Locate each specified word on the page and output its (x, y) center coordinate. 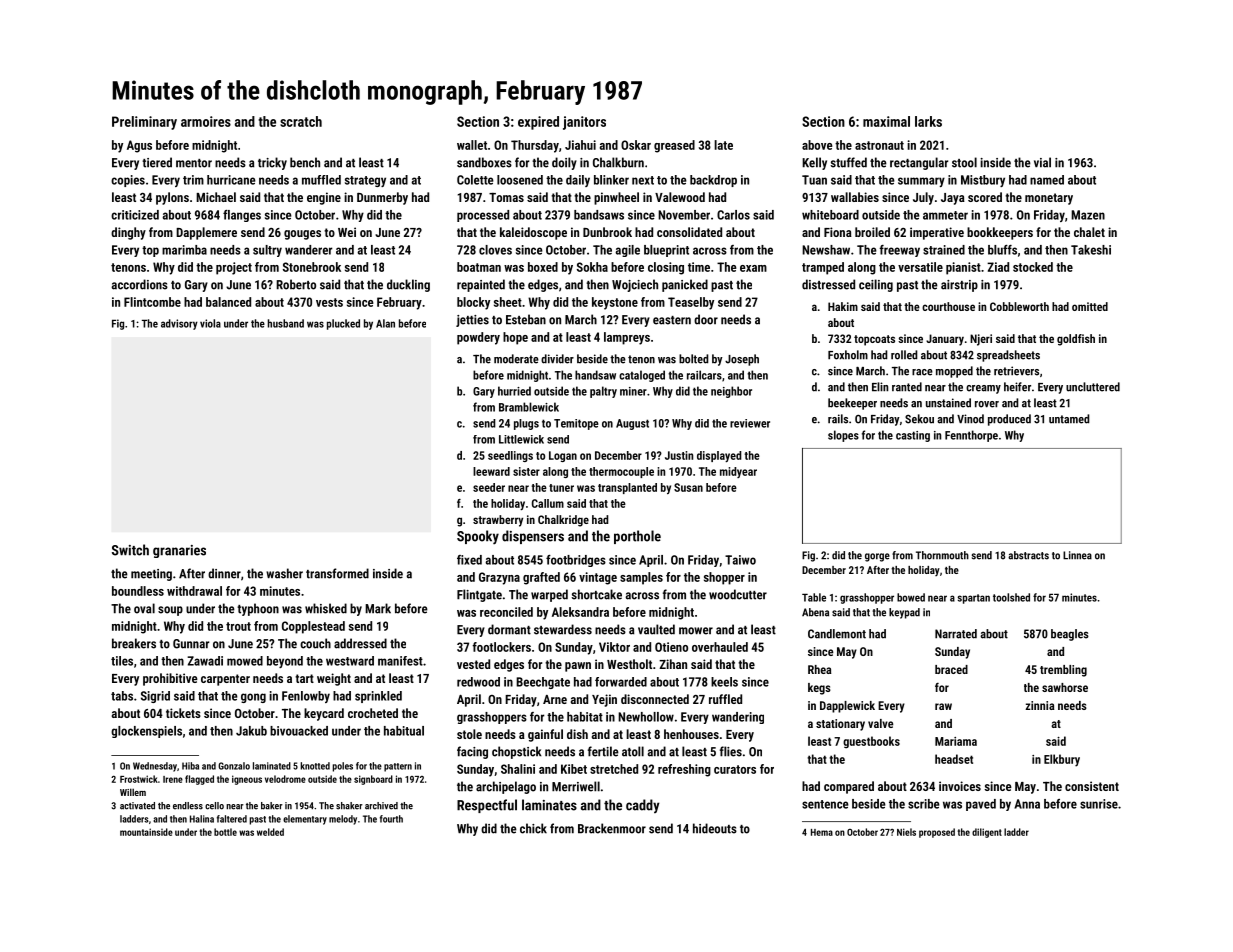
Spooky (478, 537)
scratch (301, 121)
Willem (133, 792)
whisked (326, 608)
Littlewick (521, 439)
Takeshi (1091, 250)
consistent (1092, 786)
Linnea (1077, 555)
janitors (584, 123)
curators (735, 769)
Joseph (742, 360)
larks (928, 121)
